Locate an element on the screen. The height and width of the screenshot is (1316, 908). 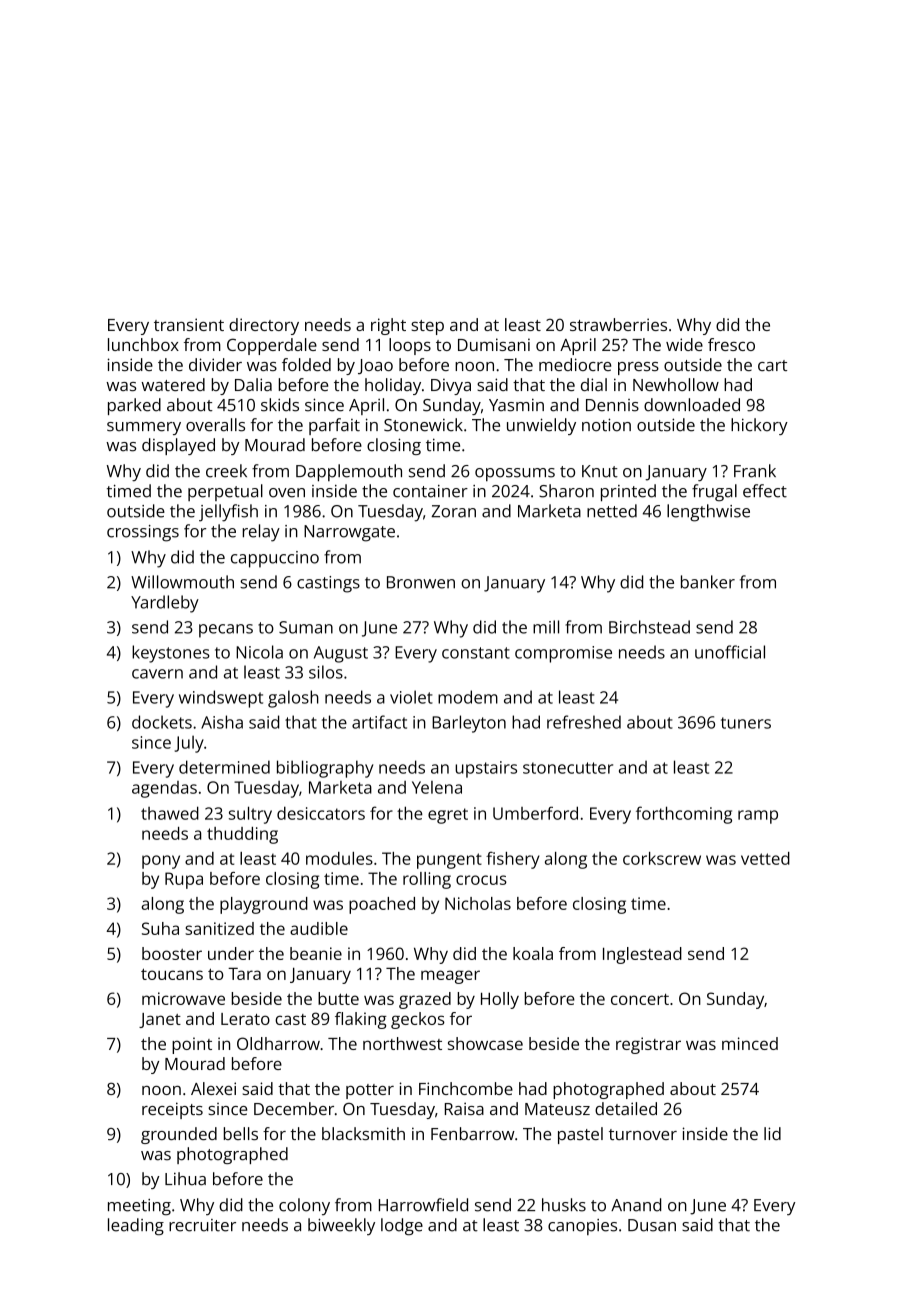
ramp is located at coordinates (758, 817).
